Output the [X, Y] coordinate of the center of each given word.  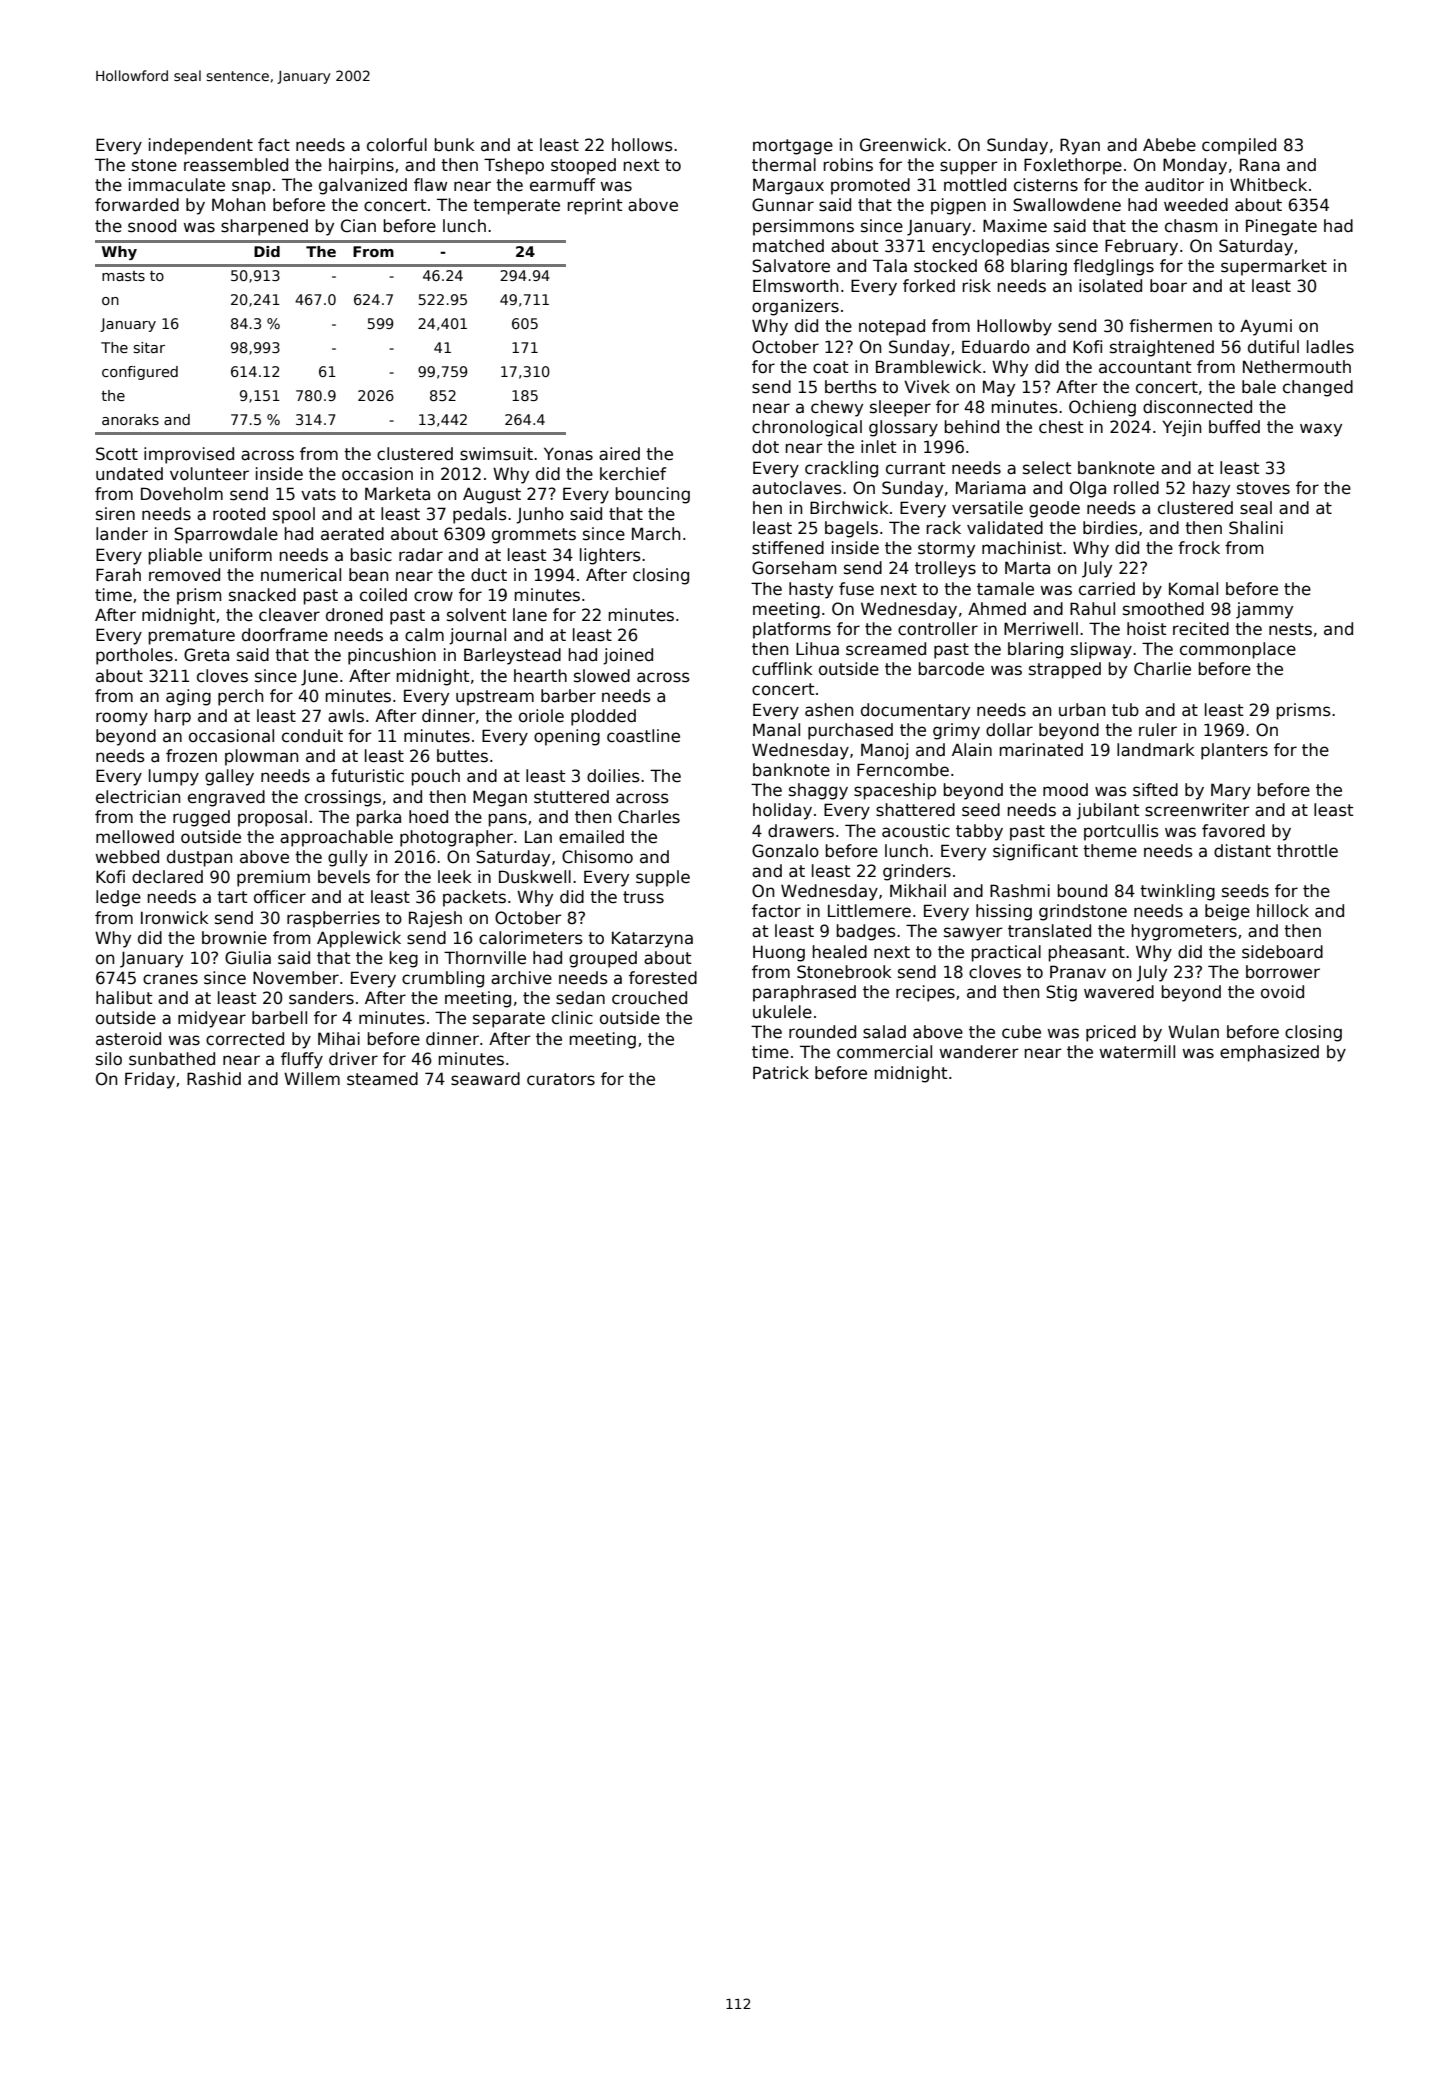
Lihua [817, 649]
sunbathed [172, 1059]
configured [140, 373]
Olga [1088, 489]
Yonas [568, 454]
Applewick [359, 939]
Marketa [397, 494]
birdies [1110, 528]
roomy [122, 719]
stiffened [788, 548]
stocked [945, 266]
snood [152, 226]
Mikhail [918, 891]
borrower [1283, 972]
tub [1125, 710]
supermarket [1274, 267]
